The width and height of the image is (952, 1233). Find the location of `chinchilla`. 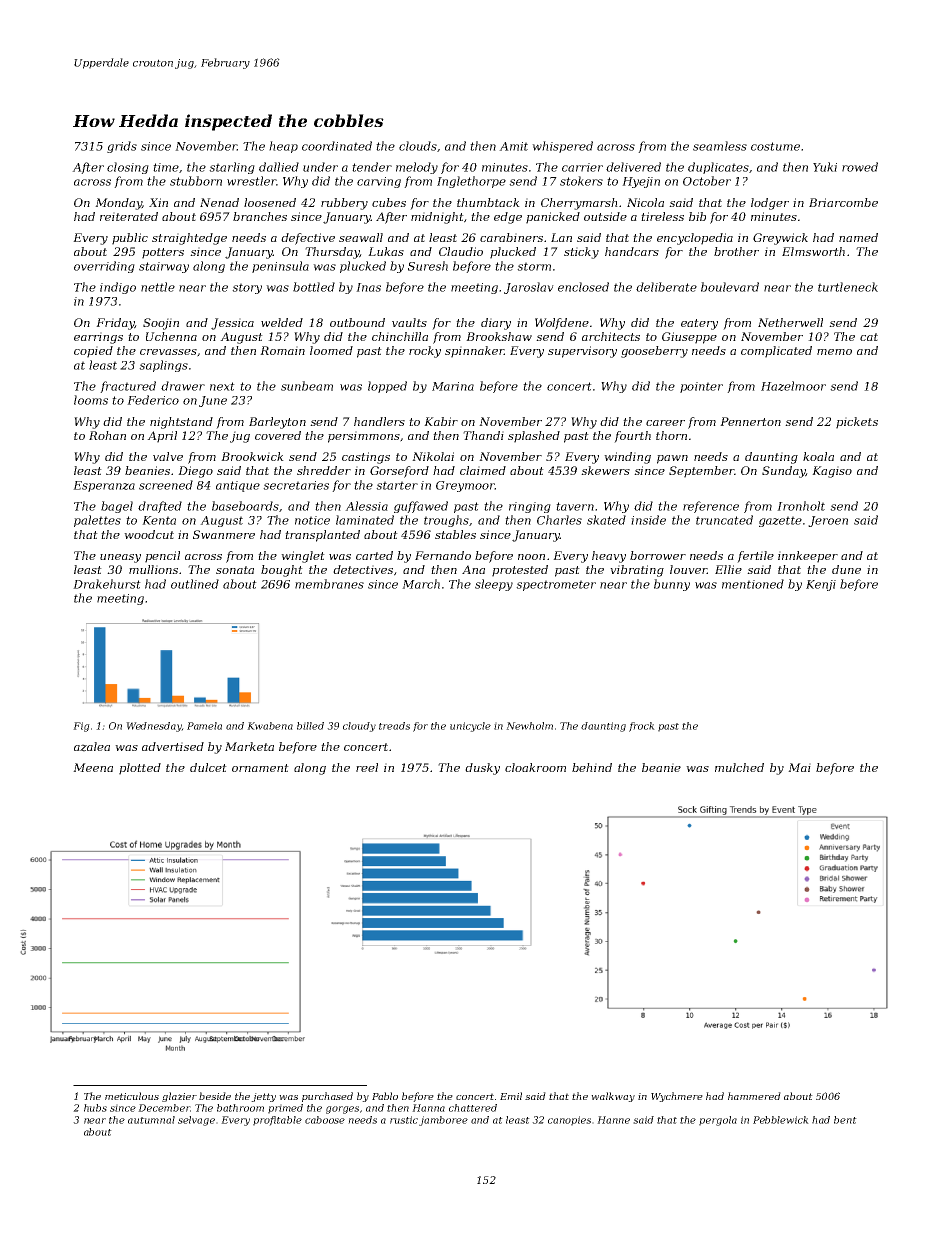

chinchilla is located at coordinates (400, 336).
